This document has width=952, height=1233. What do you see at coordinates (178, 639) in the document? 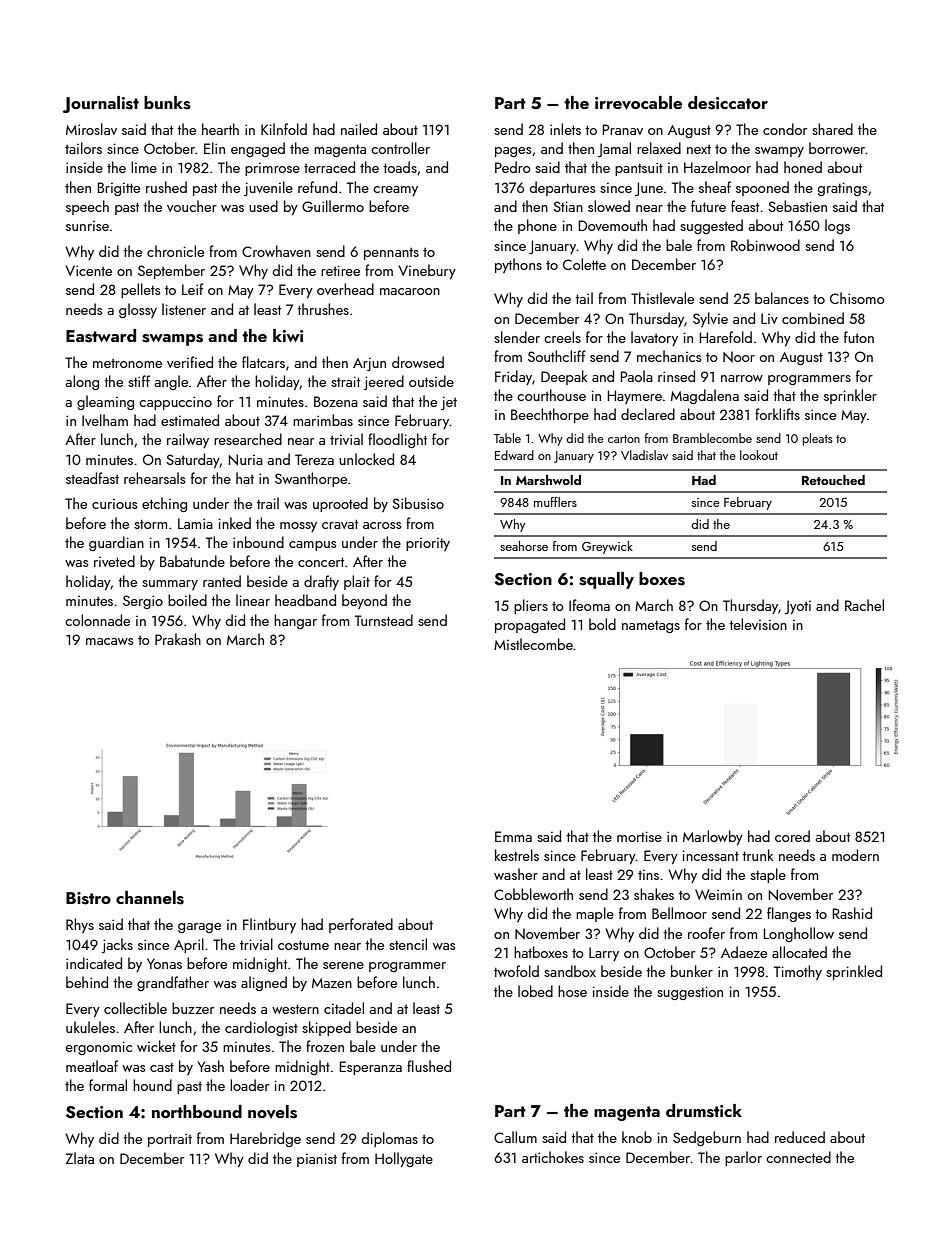
I see `Prakash` at bounding box center [178, 639].
